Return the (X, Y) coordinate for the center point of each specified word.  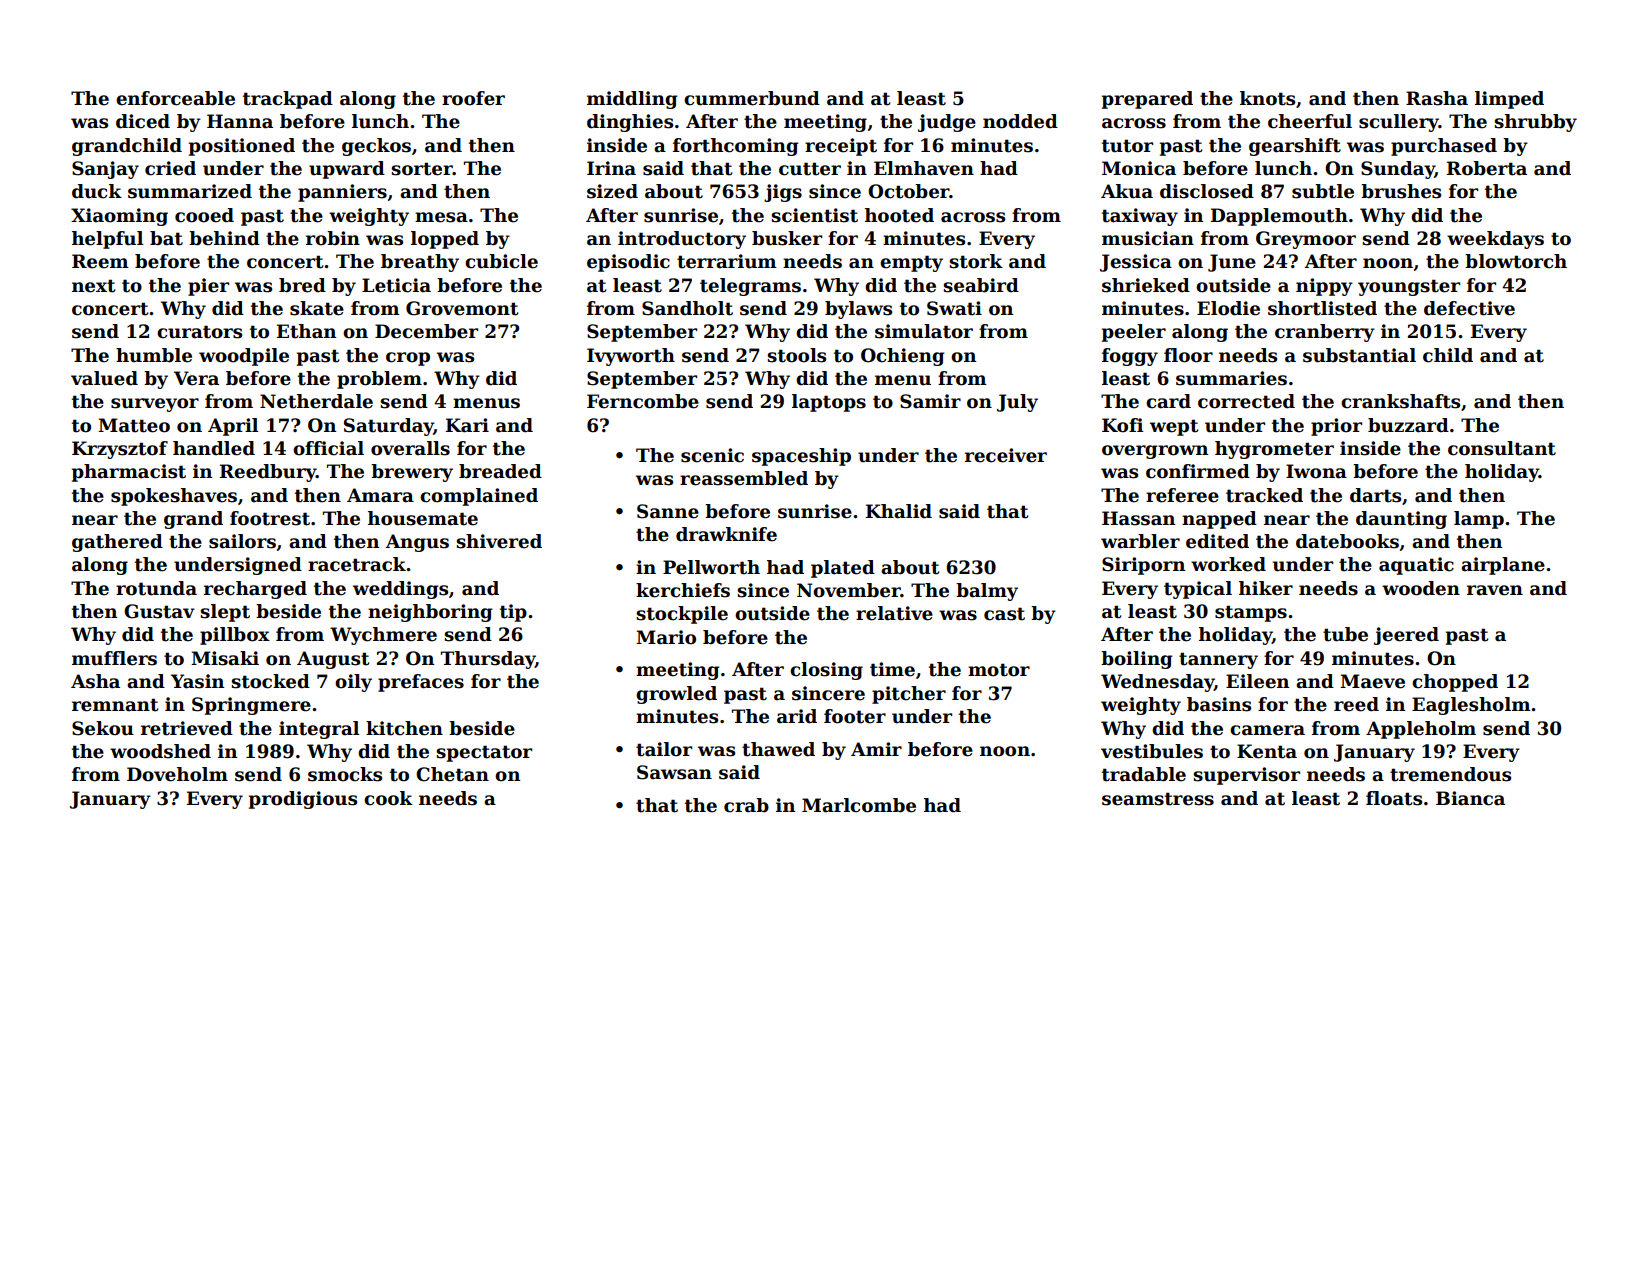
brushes (1401, 191)
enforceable (175, 98)
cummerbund (752, 98)
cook (388, 798)
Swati (954, 308)
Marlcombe (859, 805)
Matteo (134, 425)
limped (1509, 100)
